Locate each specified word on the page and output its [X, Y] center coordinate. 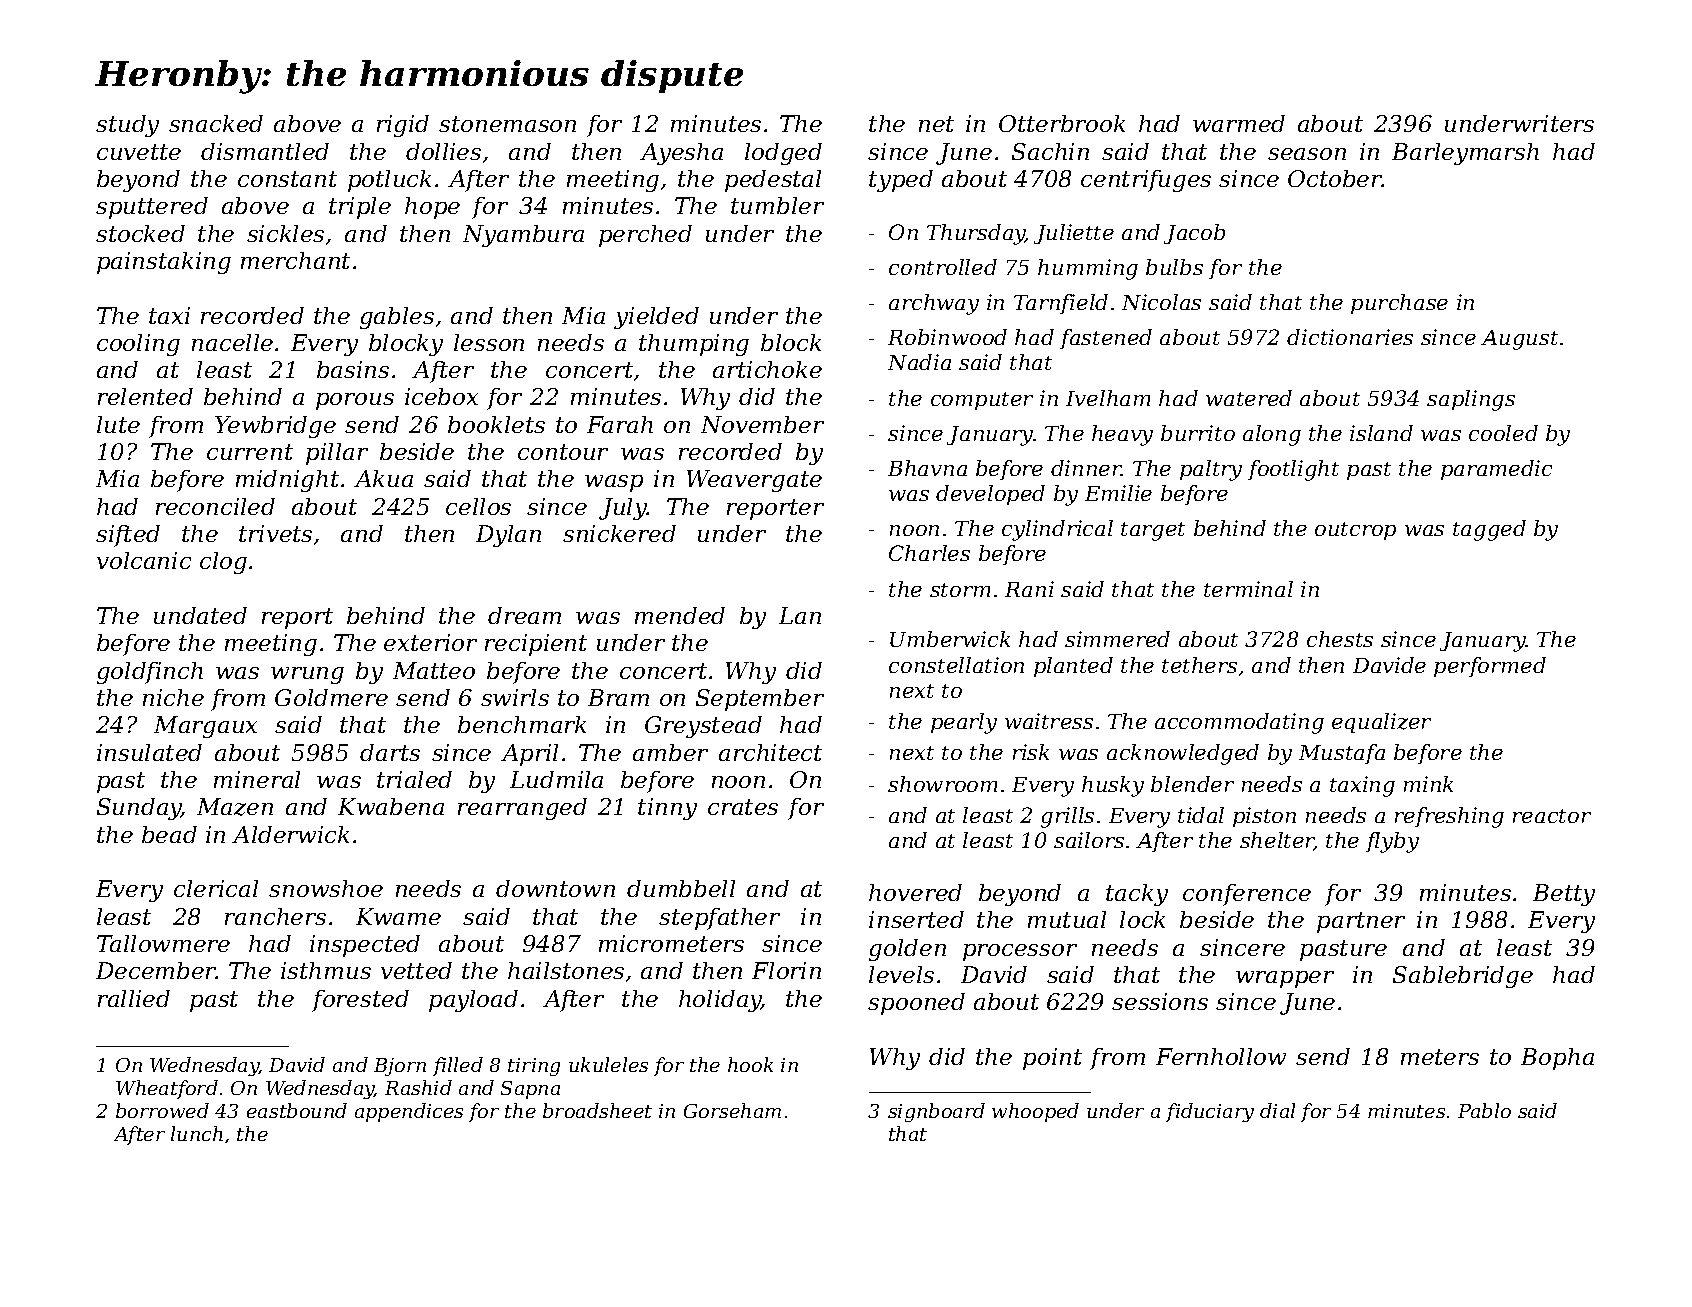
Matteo [434, 670]
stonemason [507, 124]
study [127, 126]
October [1335, 178]
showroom [942, 784]
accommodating [1239, 723]
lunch [197, 1133]
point [1052, 1059]
